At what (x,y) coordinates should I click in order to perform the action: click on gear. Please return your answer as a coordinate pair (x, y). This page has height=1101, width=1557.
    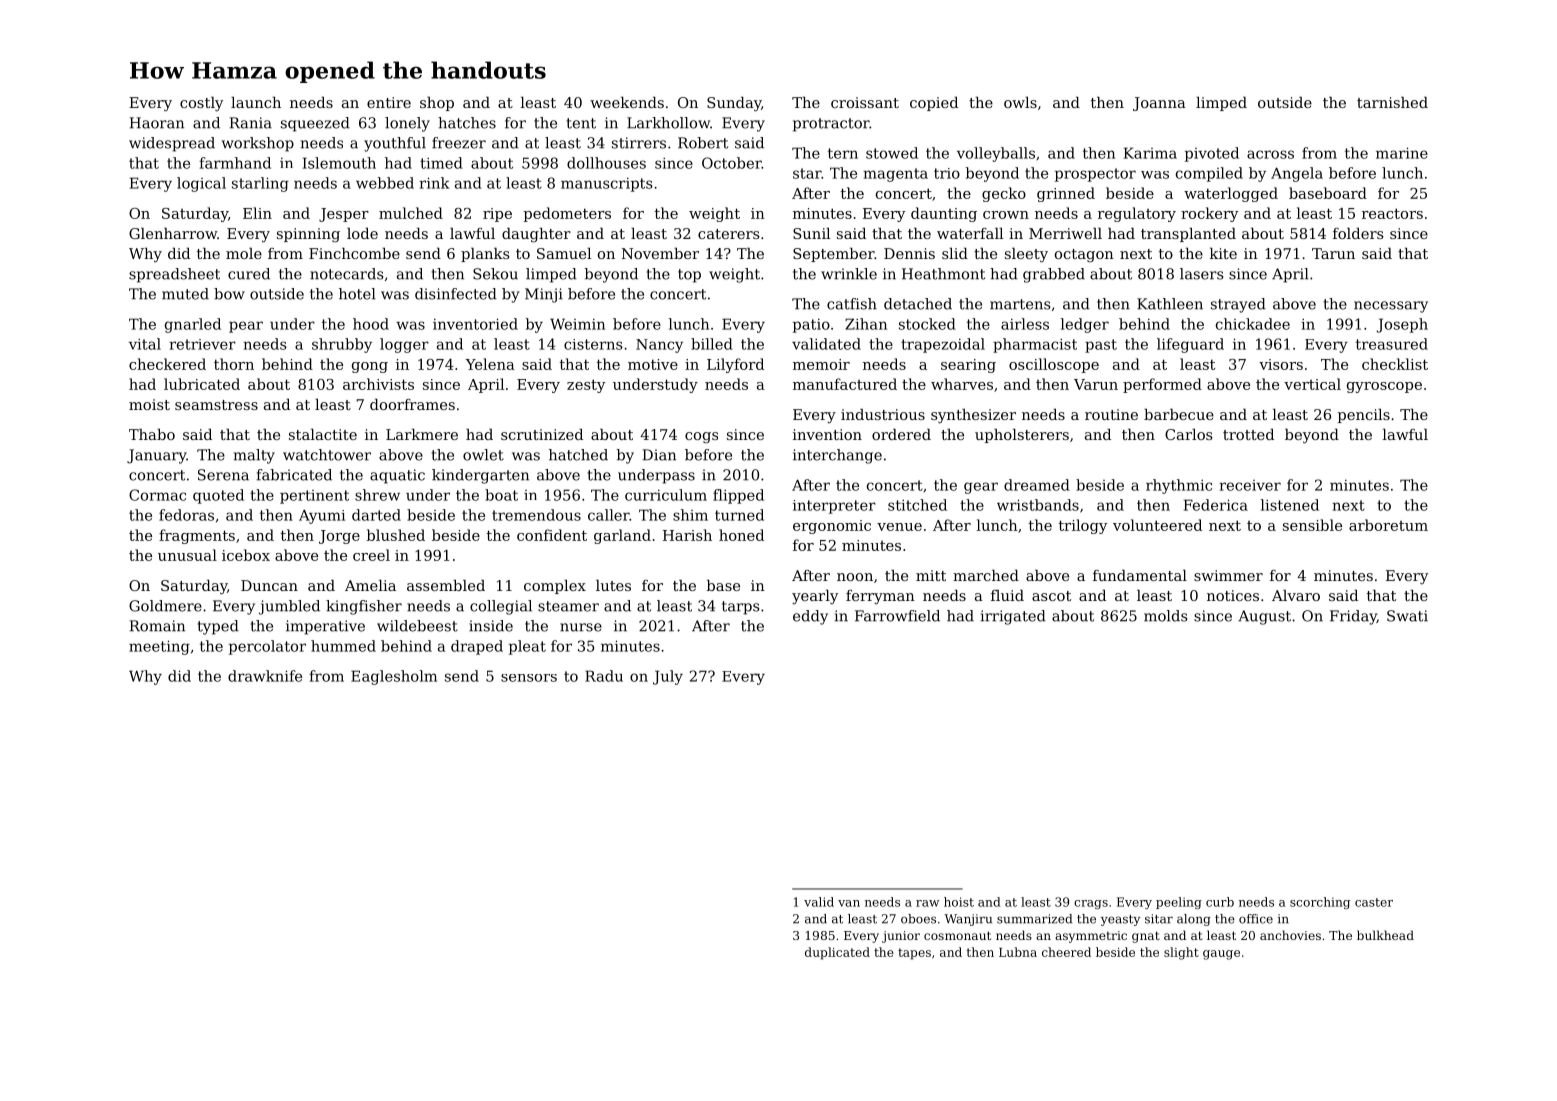
    Looking at the image, I should click on (981, 488).
